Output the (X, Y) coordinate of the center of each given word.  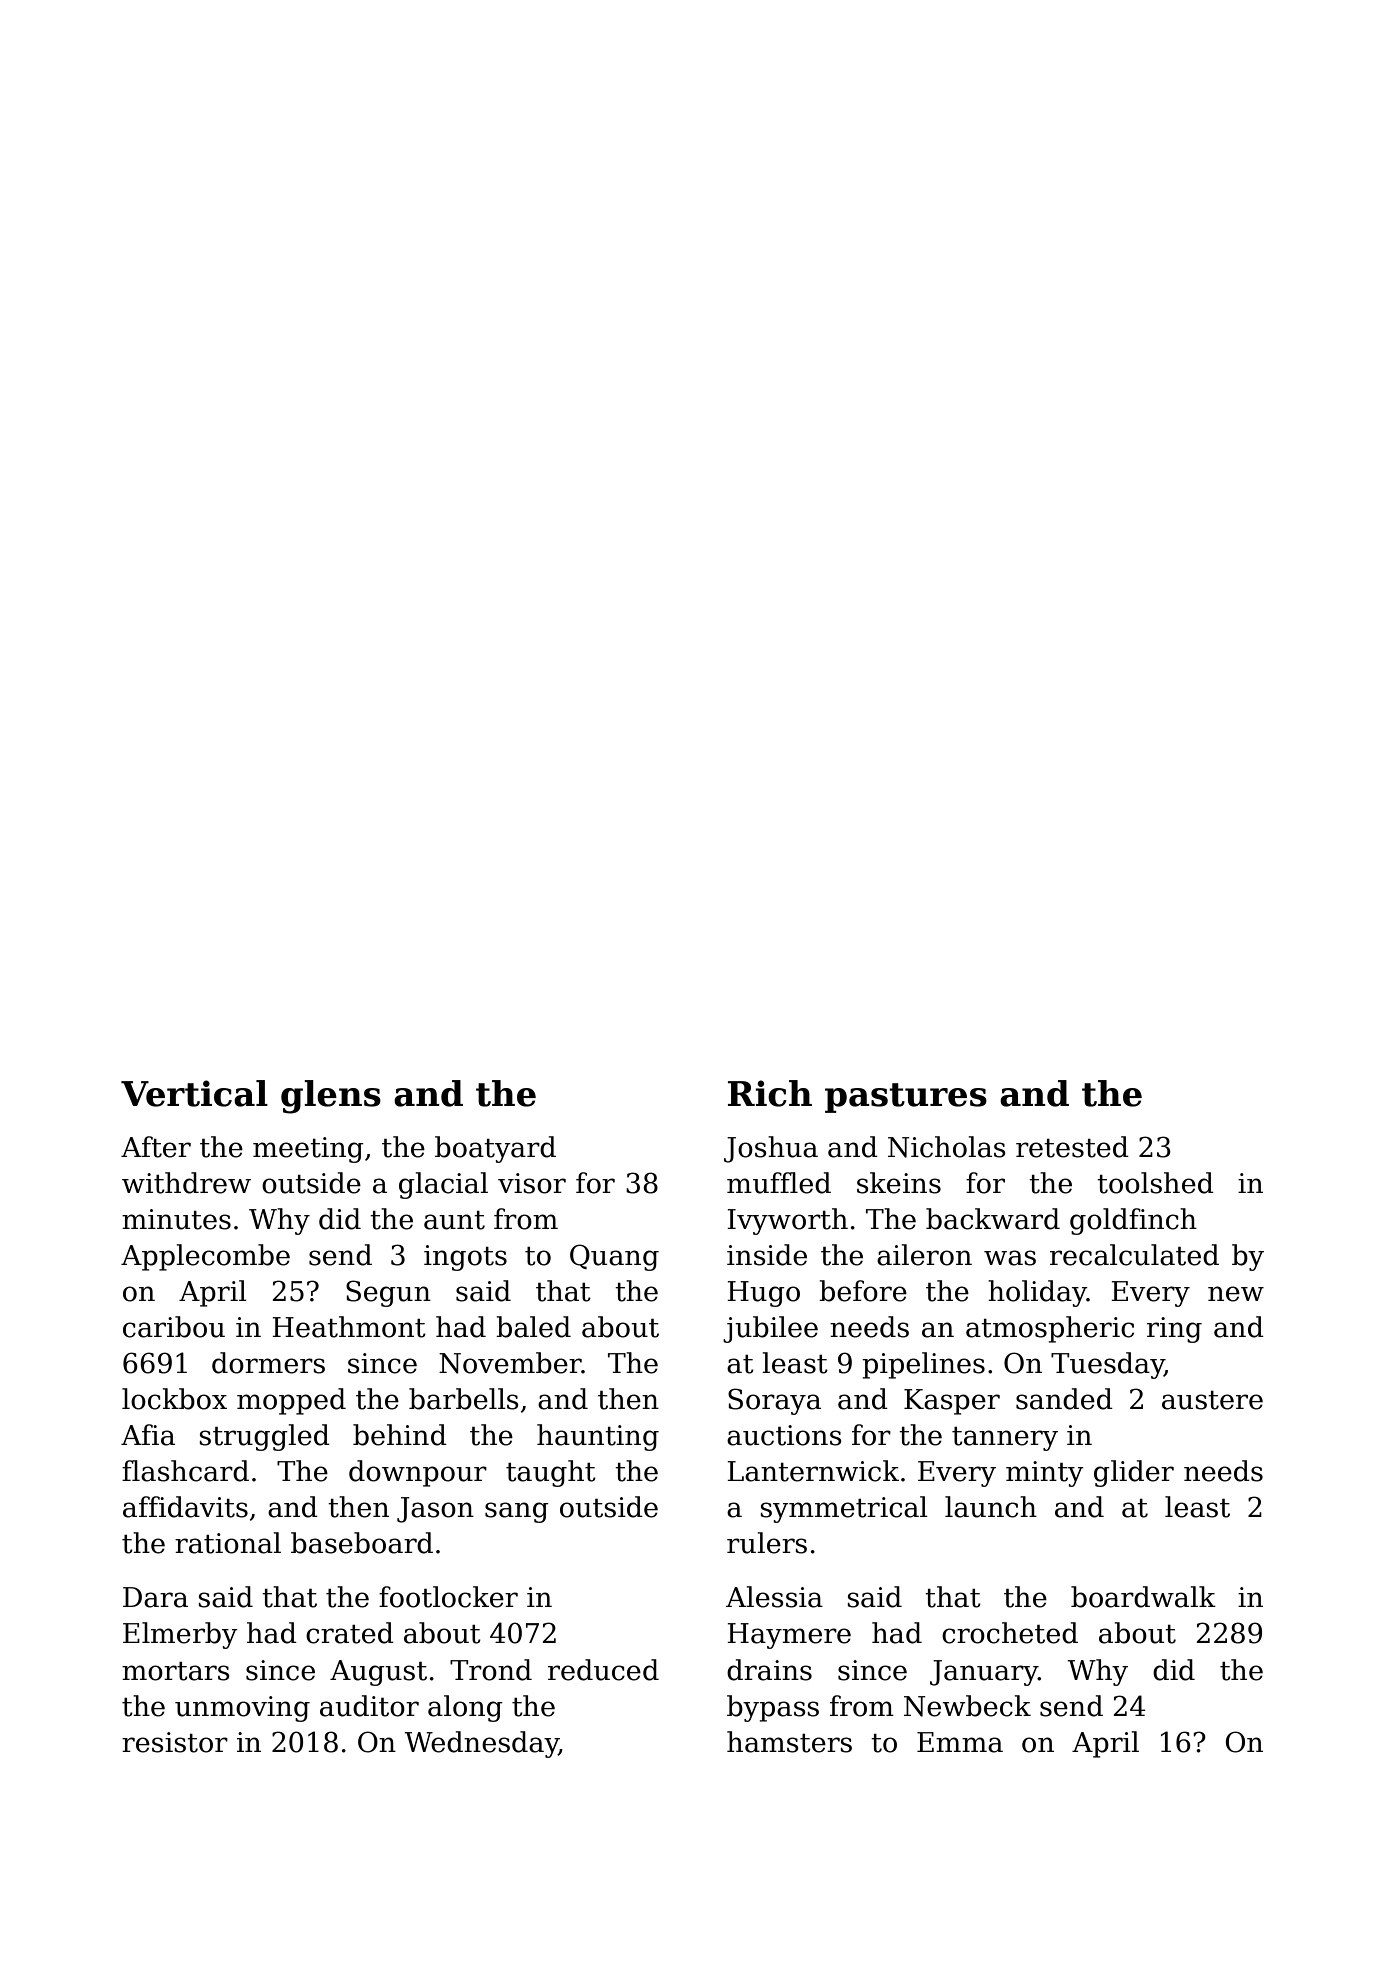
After (156, 1147)
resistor (175, 1742)
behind (400, 1435)
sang (517, 1512)
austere (1212, 1400)
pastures (906, 1098)
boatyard (495, 1149)
